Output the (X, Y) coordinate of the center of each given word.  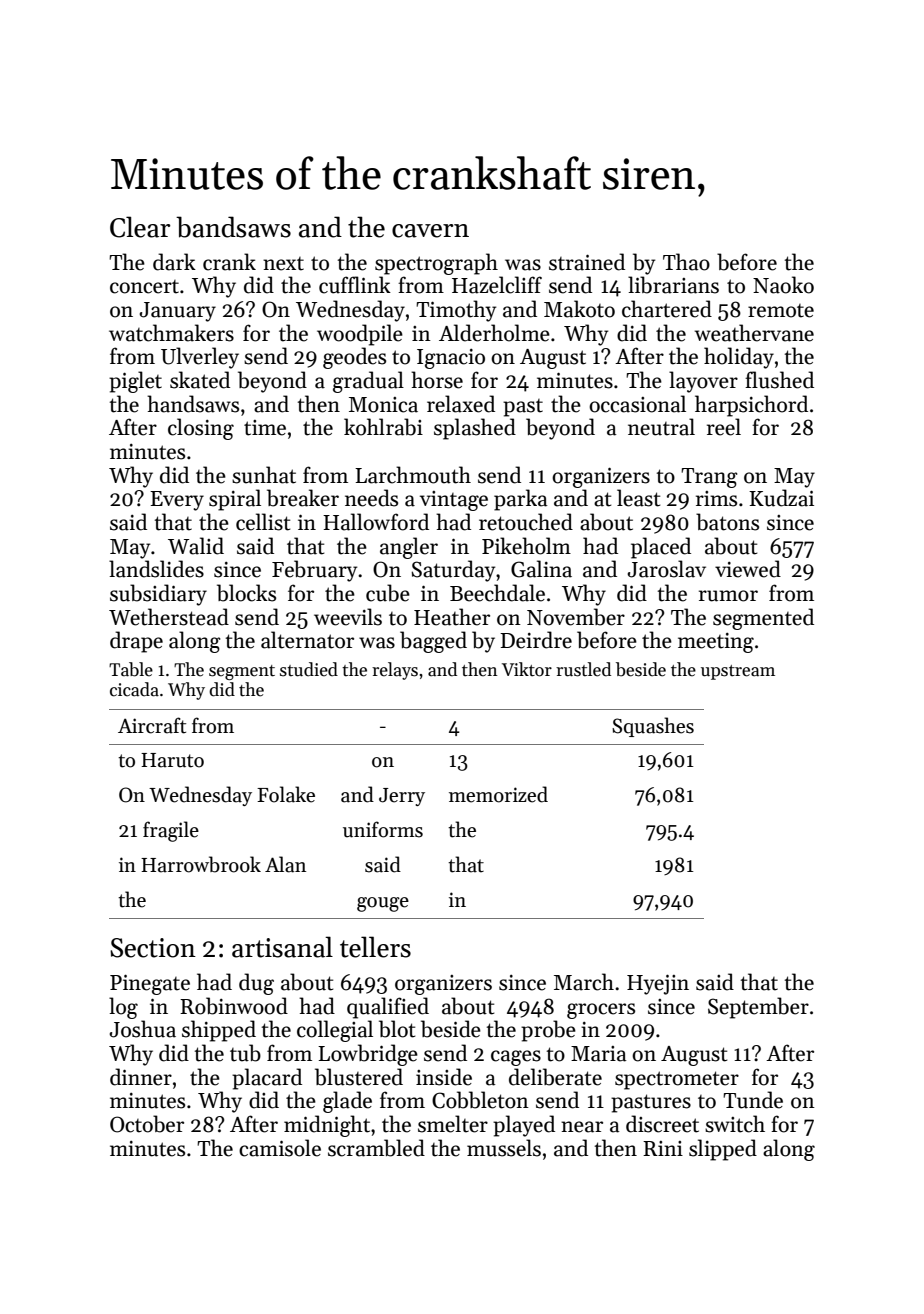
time (265, 428)
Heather (452, 617)
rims (716, 499)
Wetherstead (169, 617)
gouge (383, 904)
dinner (141, 1077)
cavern (430, 231)
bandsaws (233, 227)
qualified (388, 1008)
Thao (686, 262)
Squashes (653, 727)
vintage (454, 501)
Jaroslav (666, 569)
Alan (285, 864)
